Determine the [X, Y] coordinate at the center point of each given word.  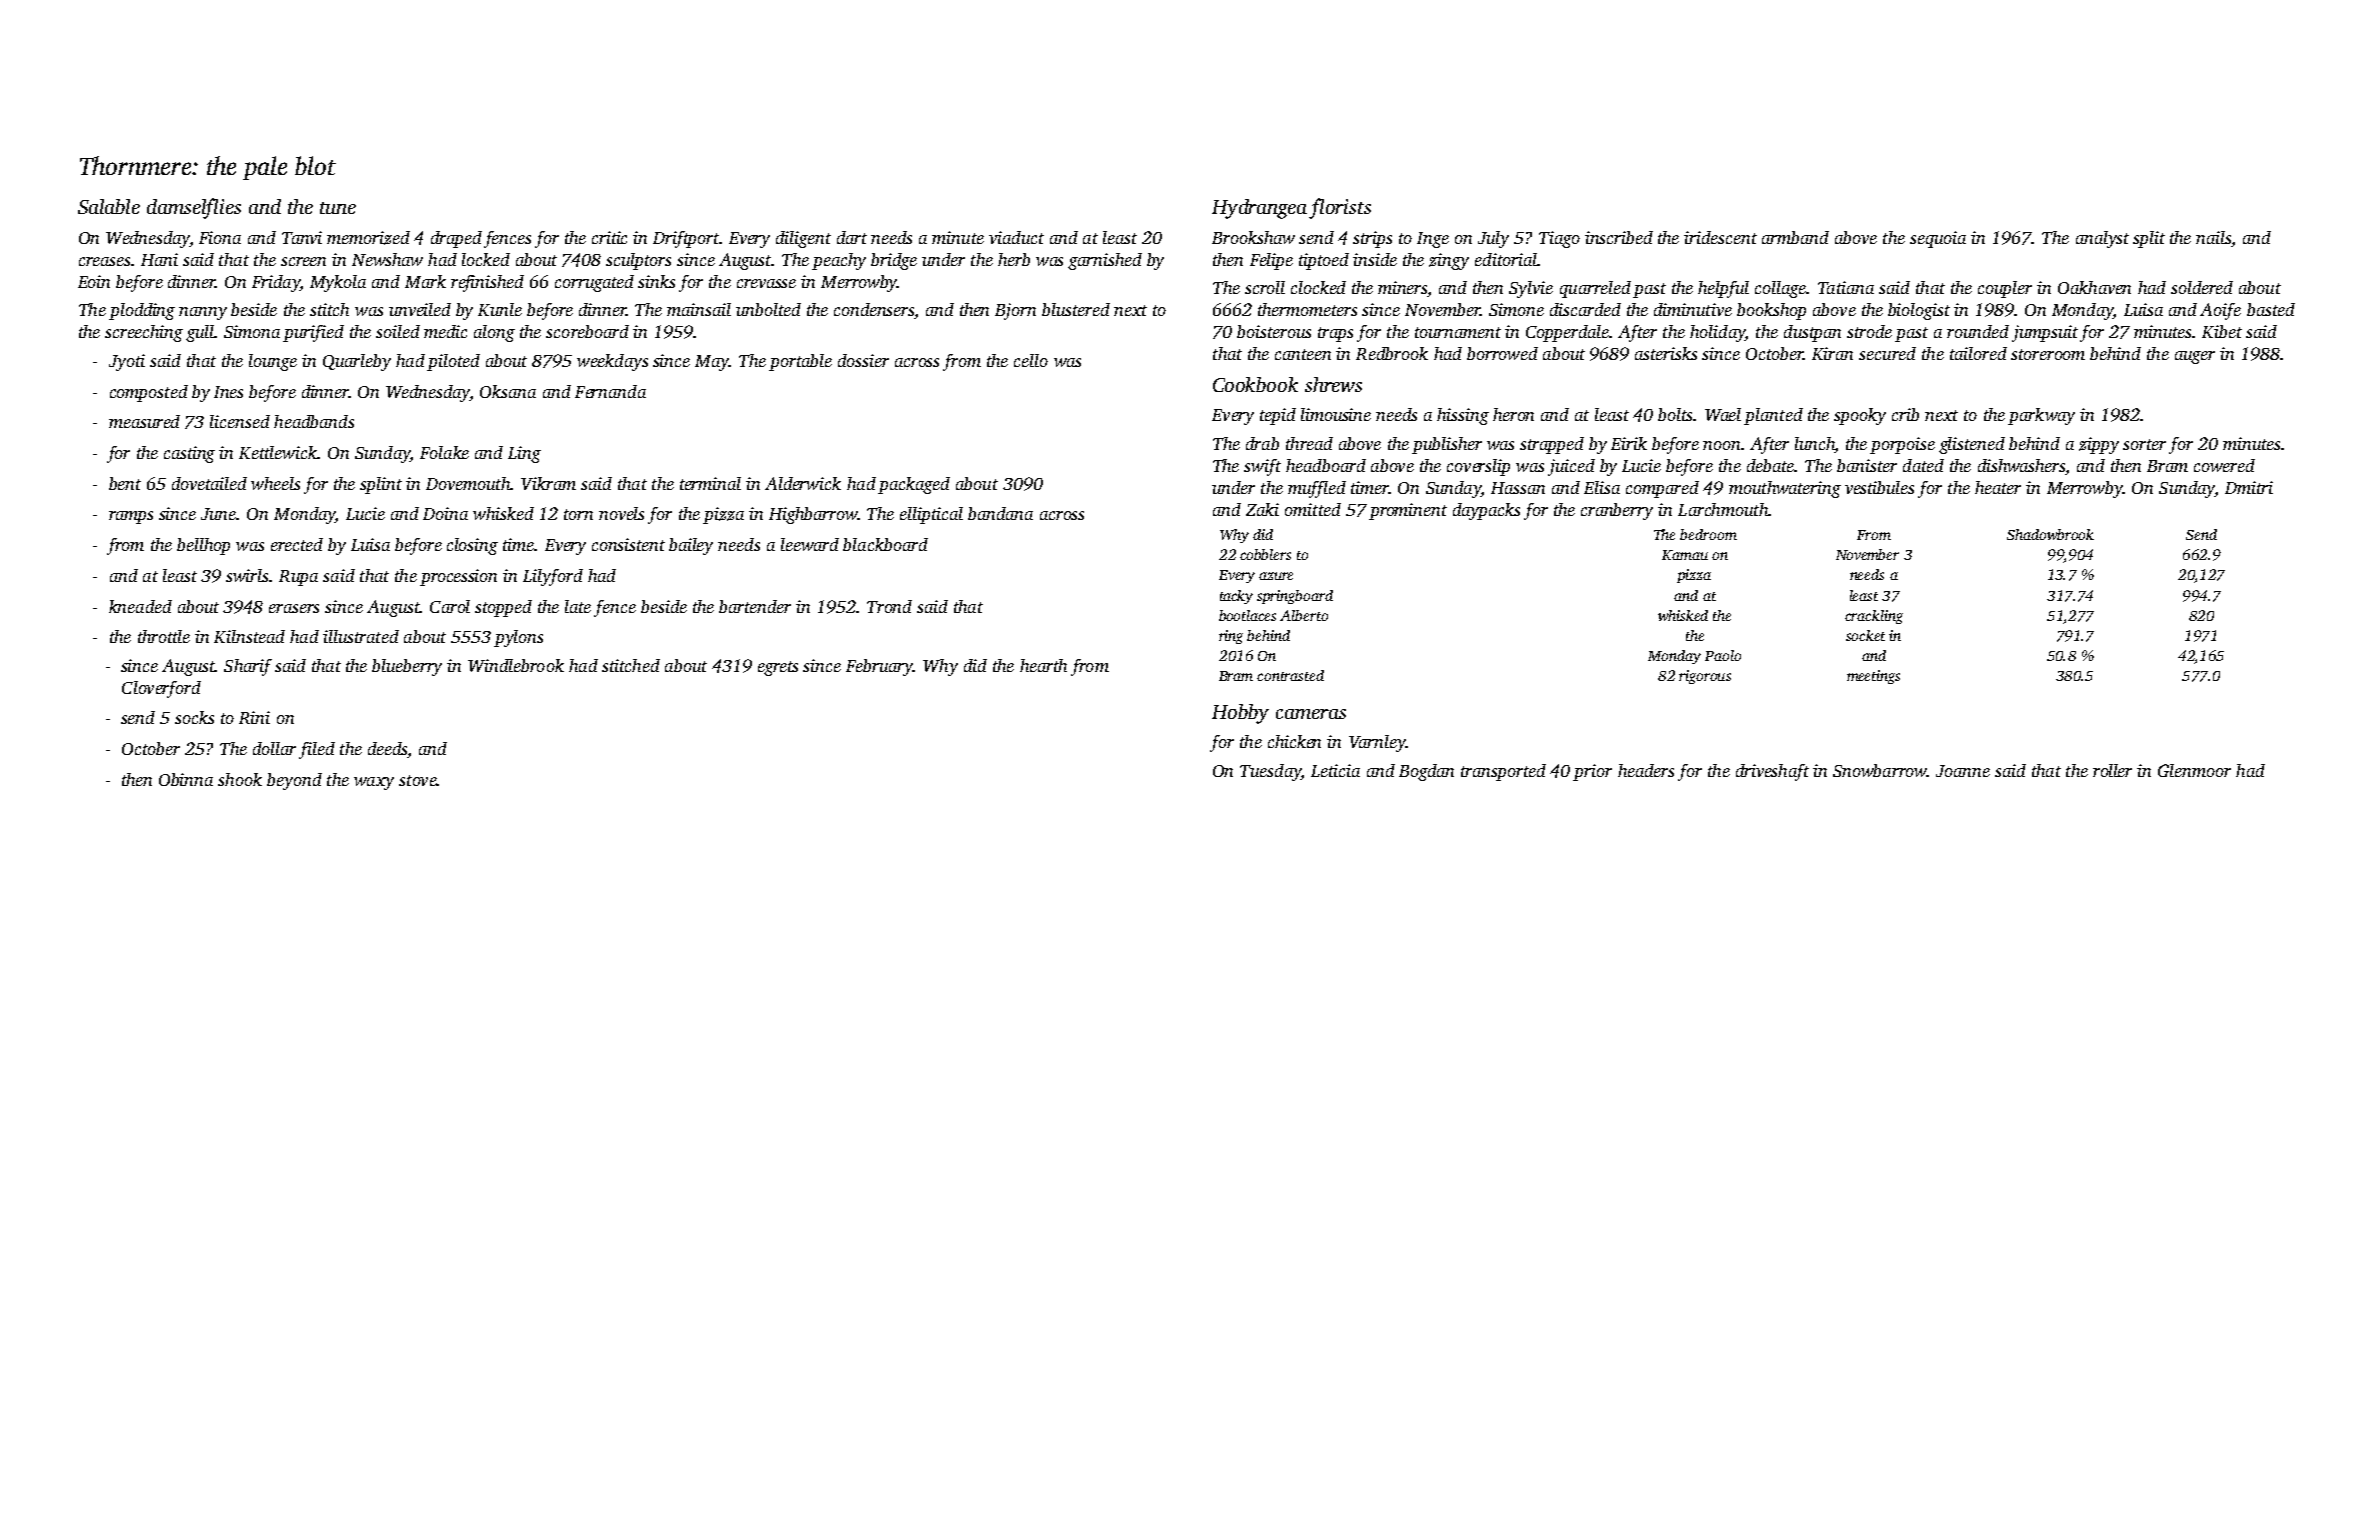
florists [1340, 208]
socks [194, 717]
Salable [109, 206]
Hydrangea [1259, 209]
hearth [1043, 665]
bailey [691, 546]
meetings [1873, 677]
